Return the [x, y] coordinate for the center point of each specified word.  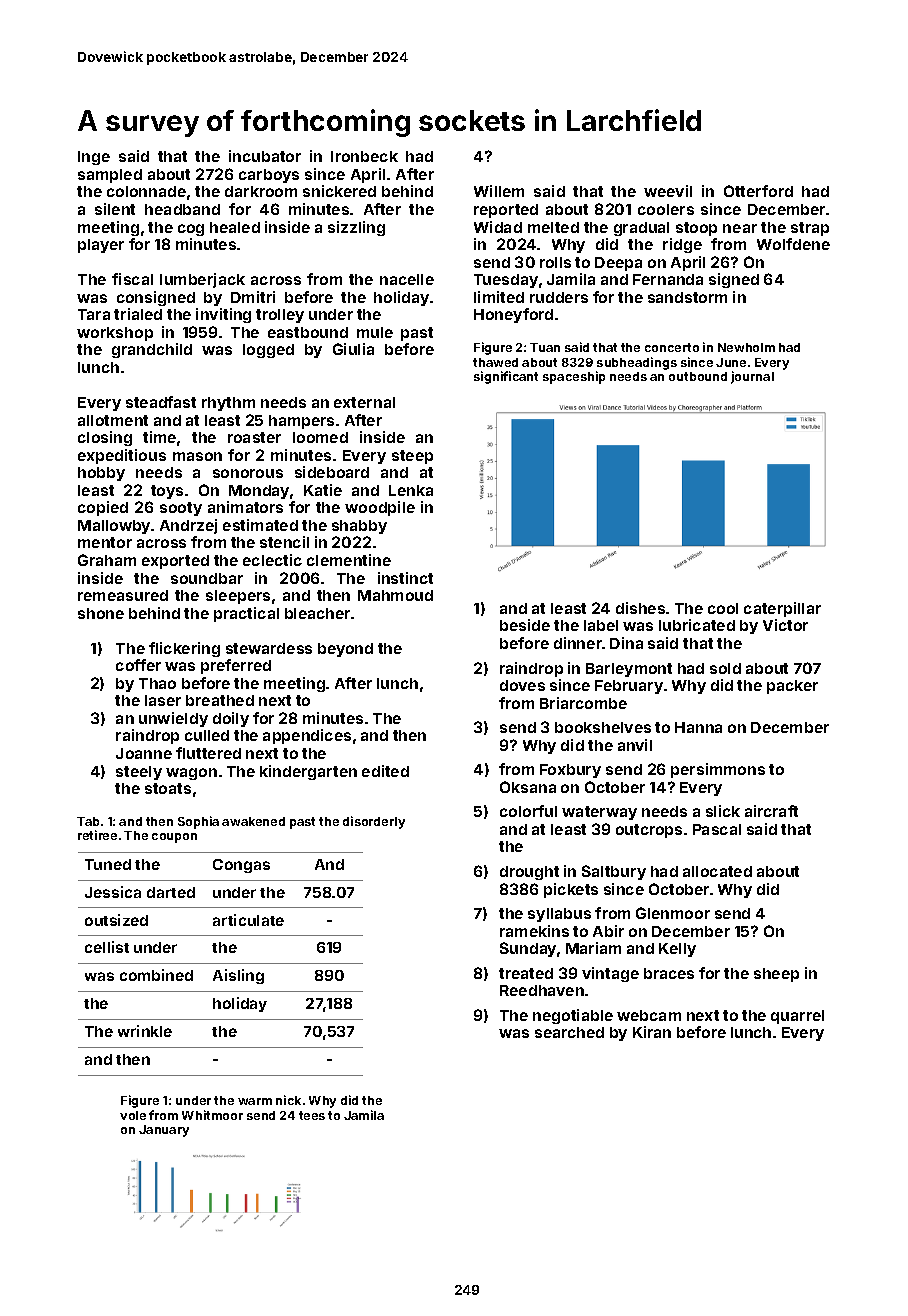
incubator [265, 156]
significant [506, 377]
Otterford [758, 191]
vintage [610, 974]
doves [522, 685]
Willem [499, 191]
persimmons [718, 770]
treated [526, 973]
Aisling [238, 976]
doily [231, 719]
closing [105, 438]
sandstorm [687, 297]
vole [133, 1115]
